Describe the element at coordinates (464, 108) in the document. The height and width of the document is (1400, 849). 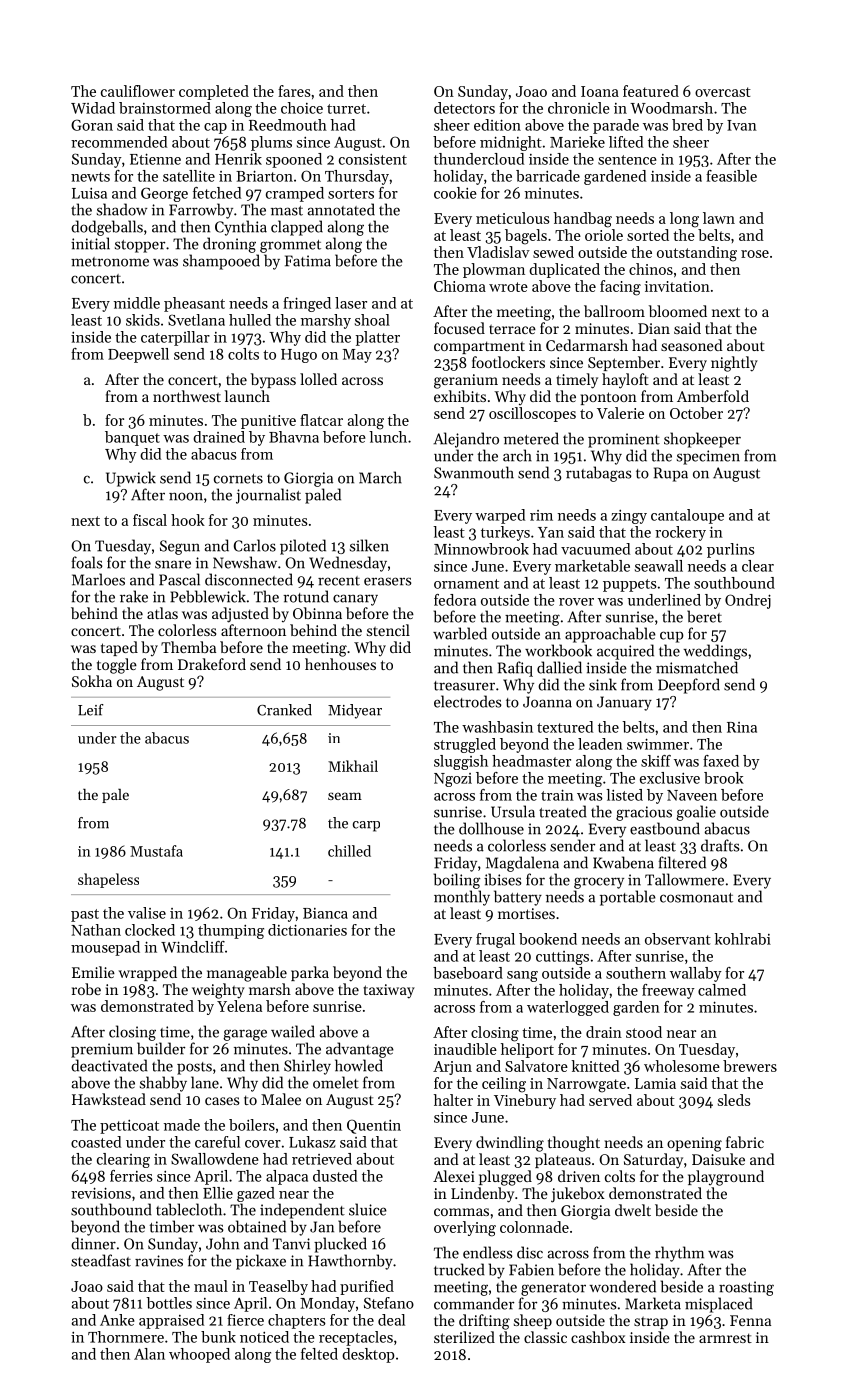
I see `detectors` at that location.
